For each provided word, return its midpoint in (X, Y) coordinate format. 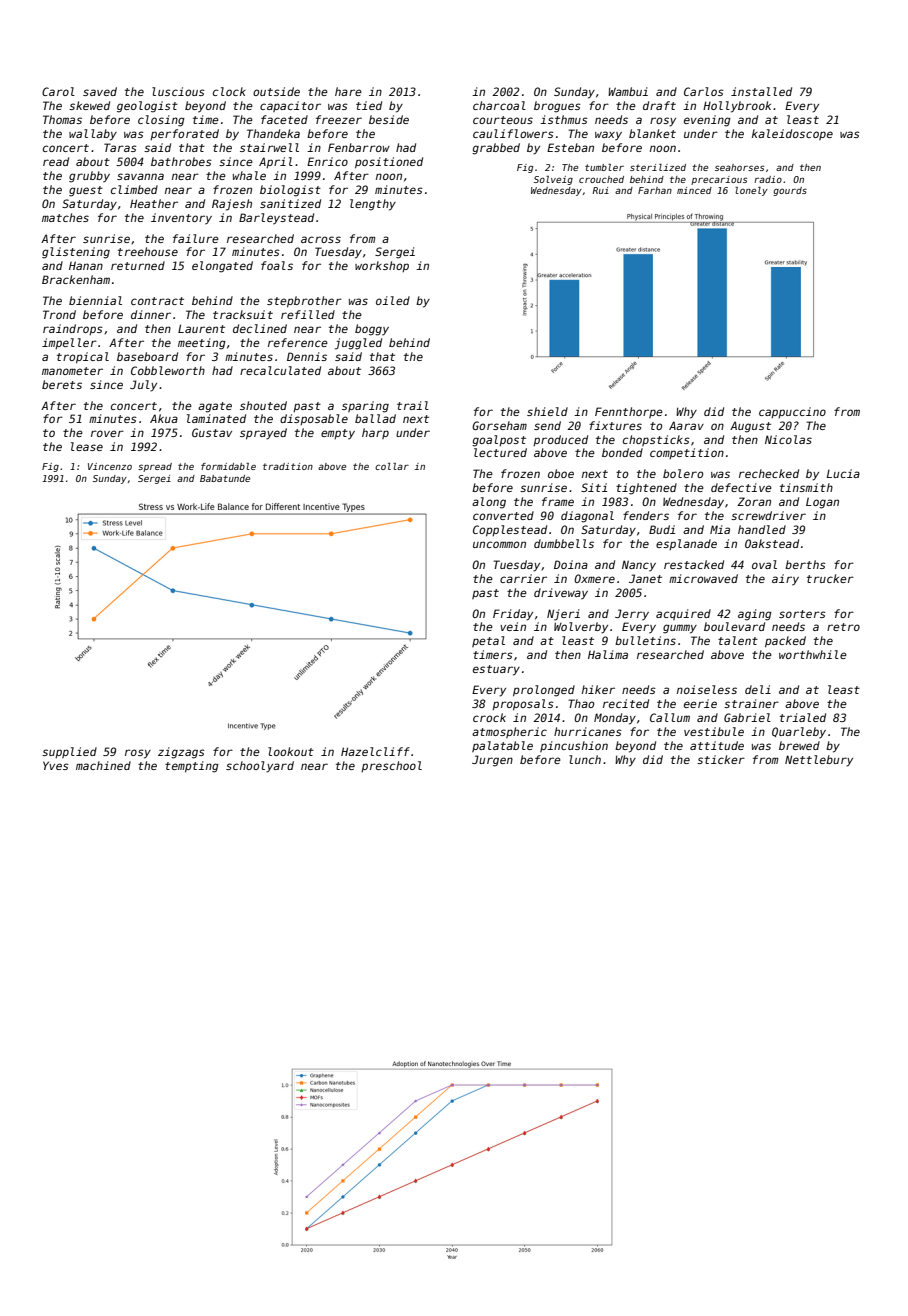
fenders (646, 515)
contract (157, 301)
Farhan (655, 190)
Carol (58, 91)
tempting (192, 767)
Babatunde (225, 478)
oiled (393, 300)
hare (348, 91)
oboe (561, 473)
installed (761, 91)
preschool (391, 766)
